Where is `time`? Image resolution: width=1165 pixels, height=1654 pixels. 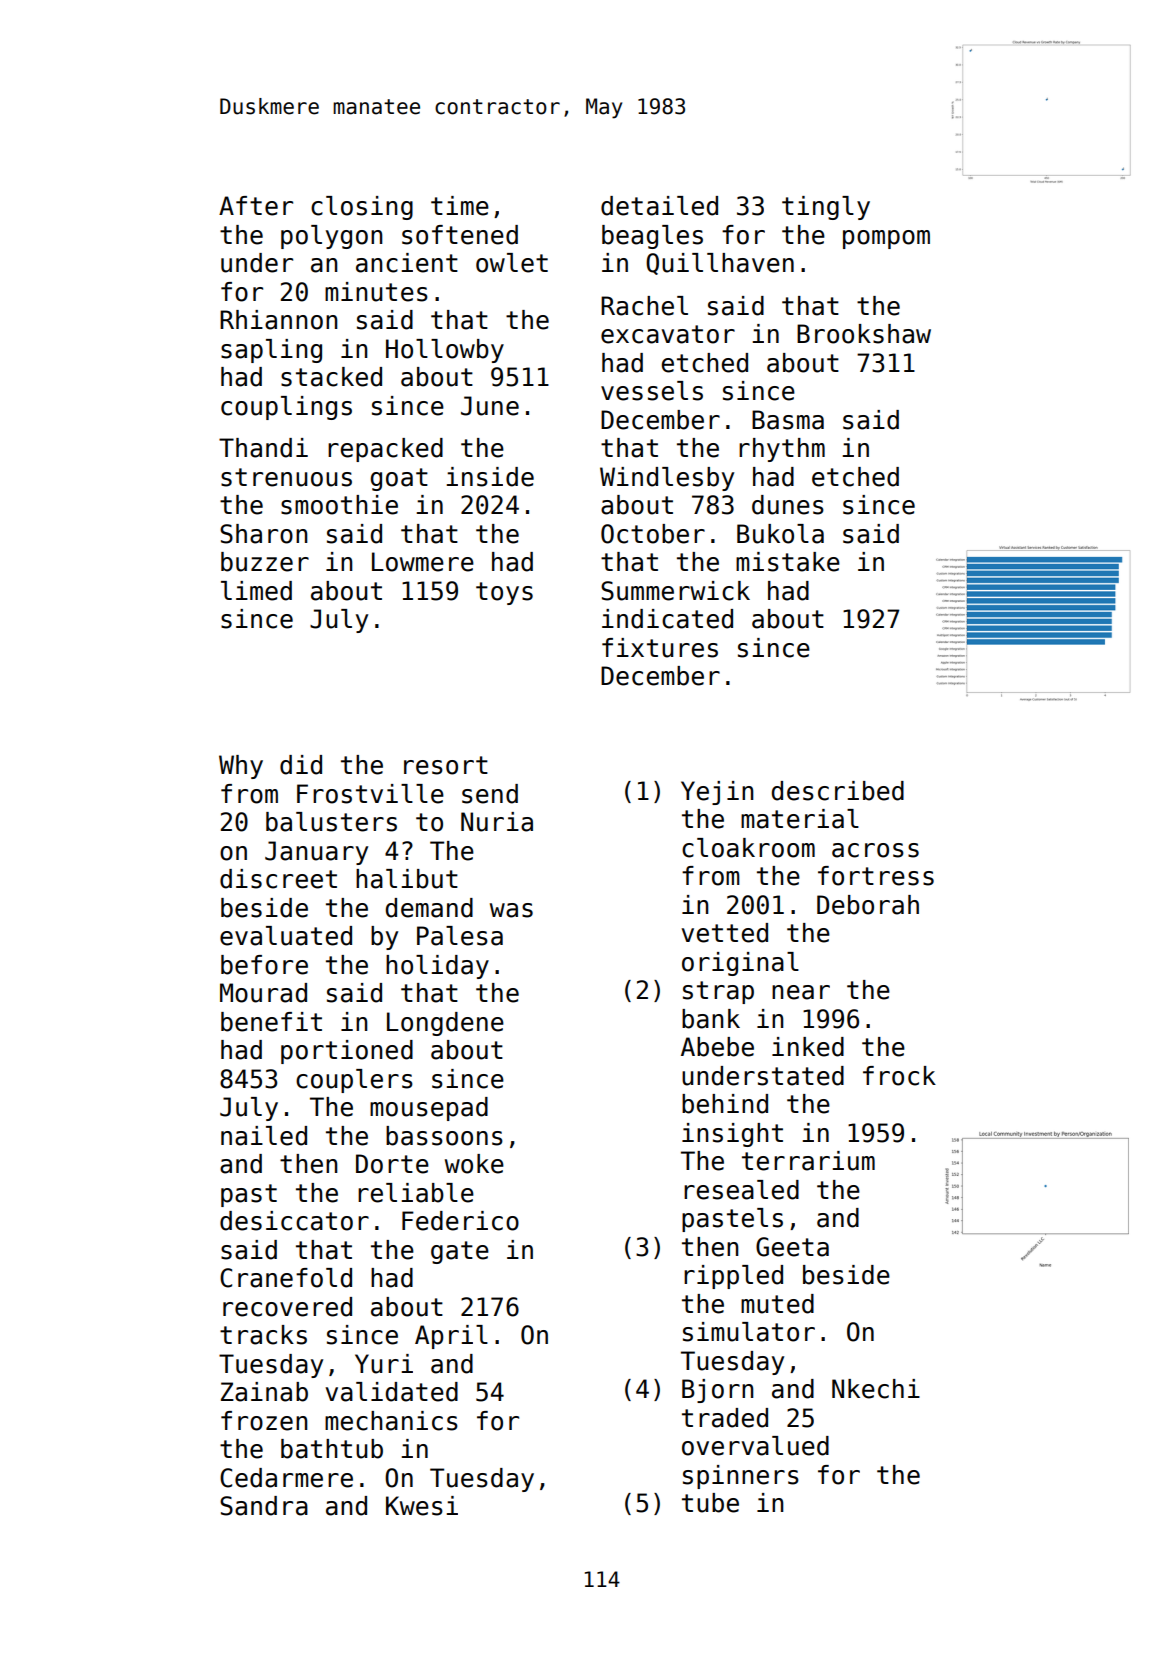 time is located at coordinates (460, 206).
